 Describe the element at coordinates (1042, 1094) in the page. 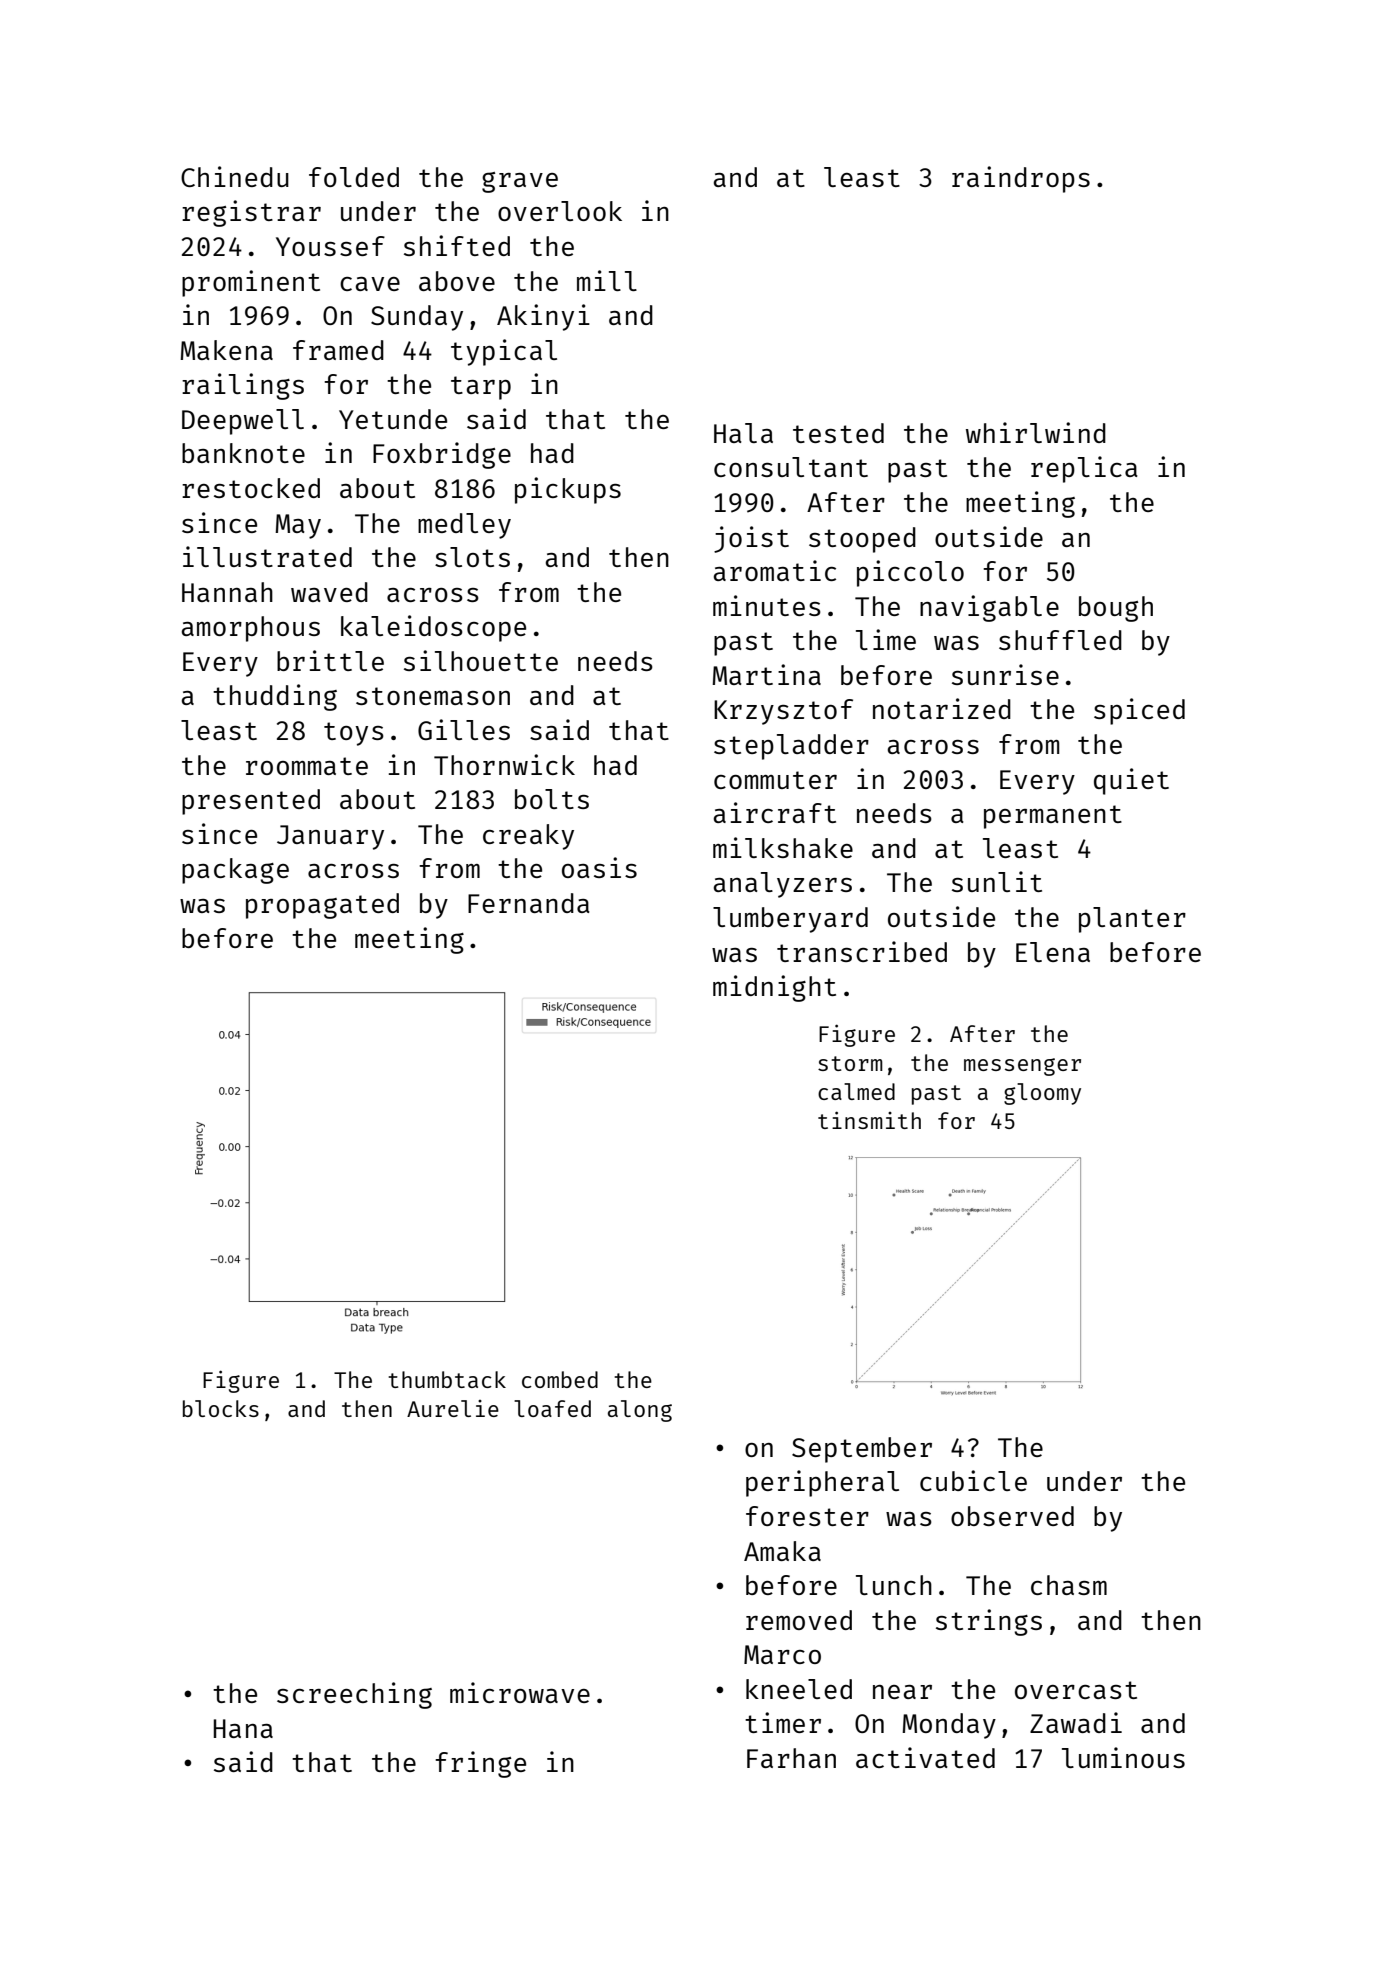

I see `gloomy` at that location.
